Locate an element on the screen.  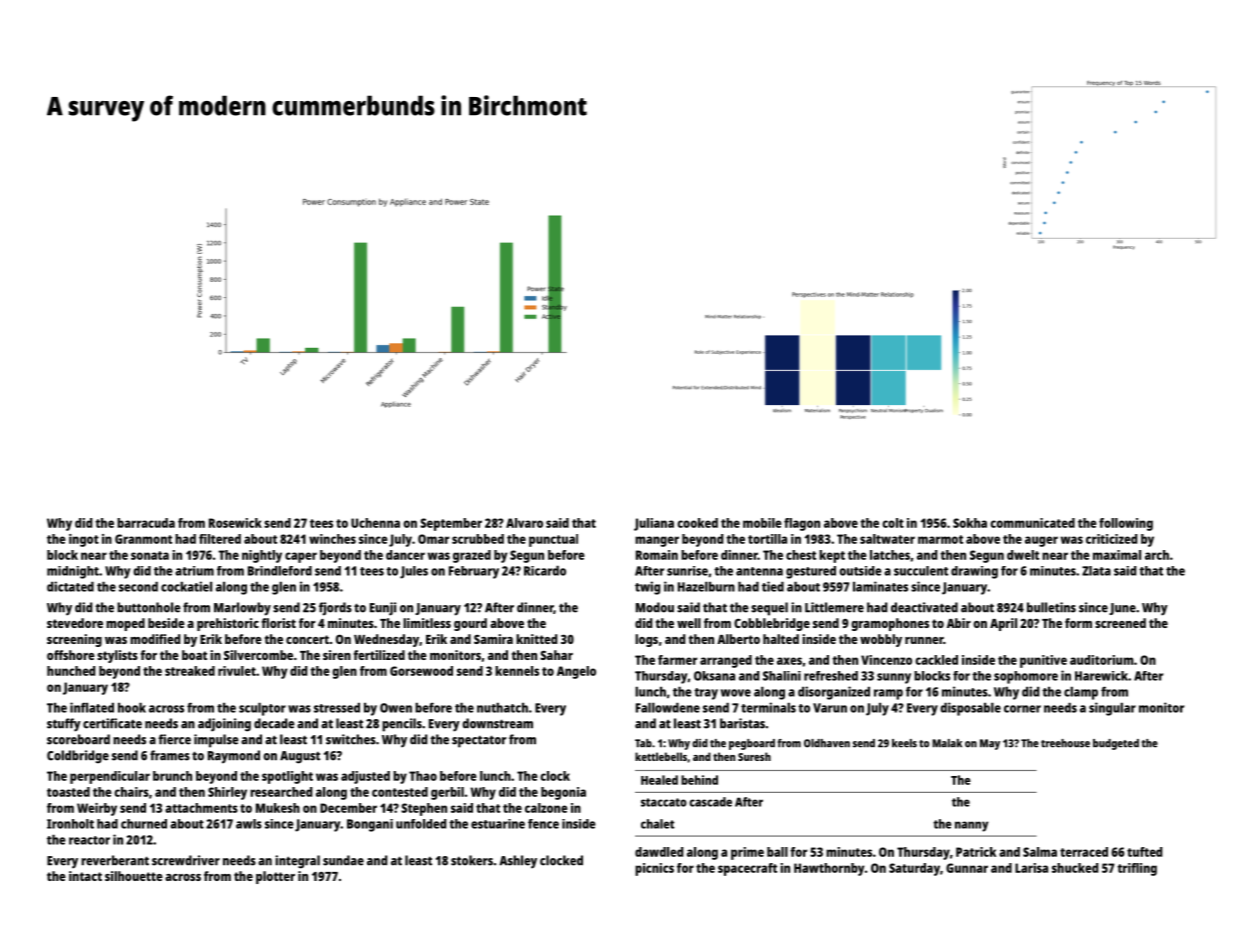
logs is located at coordinates (646, 640).
